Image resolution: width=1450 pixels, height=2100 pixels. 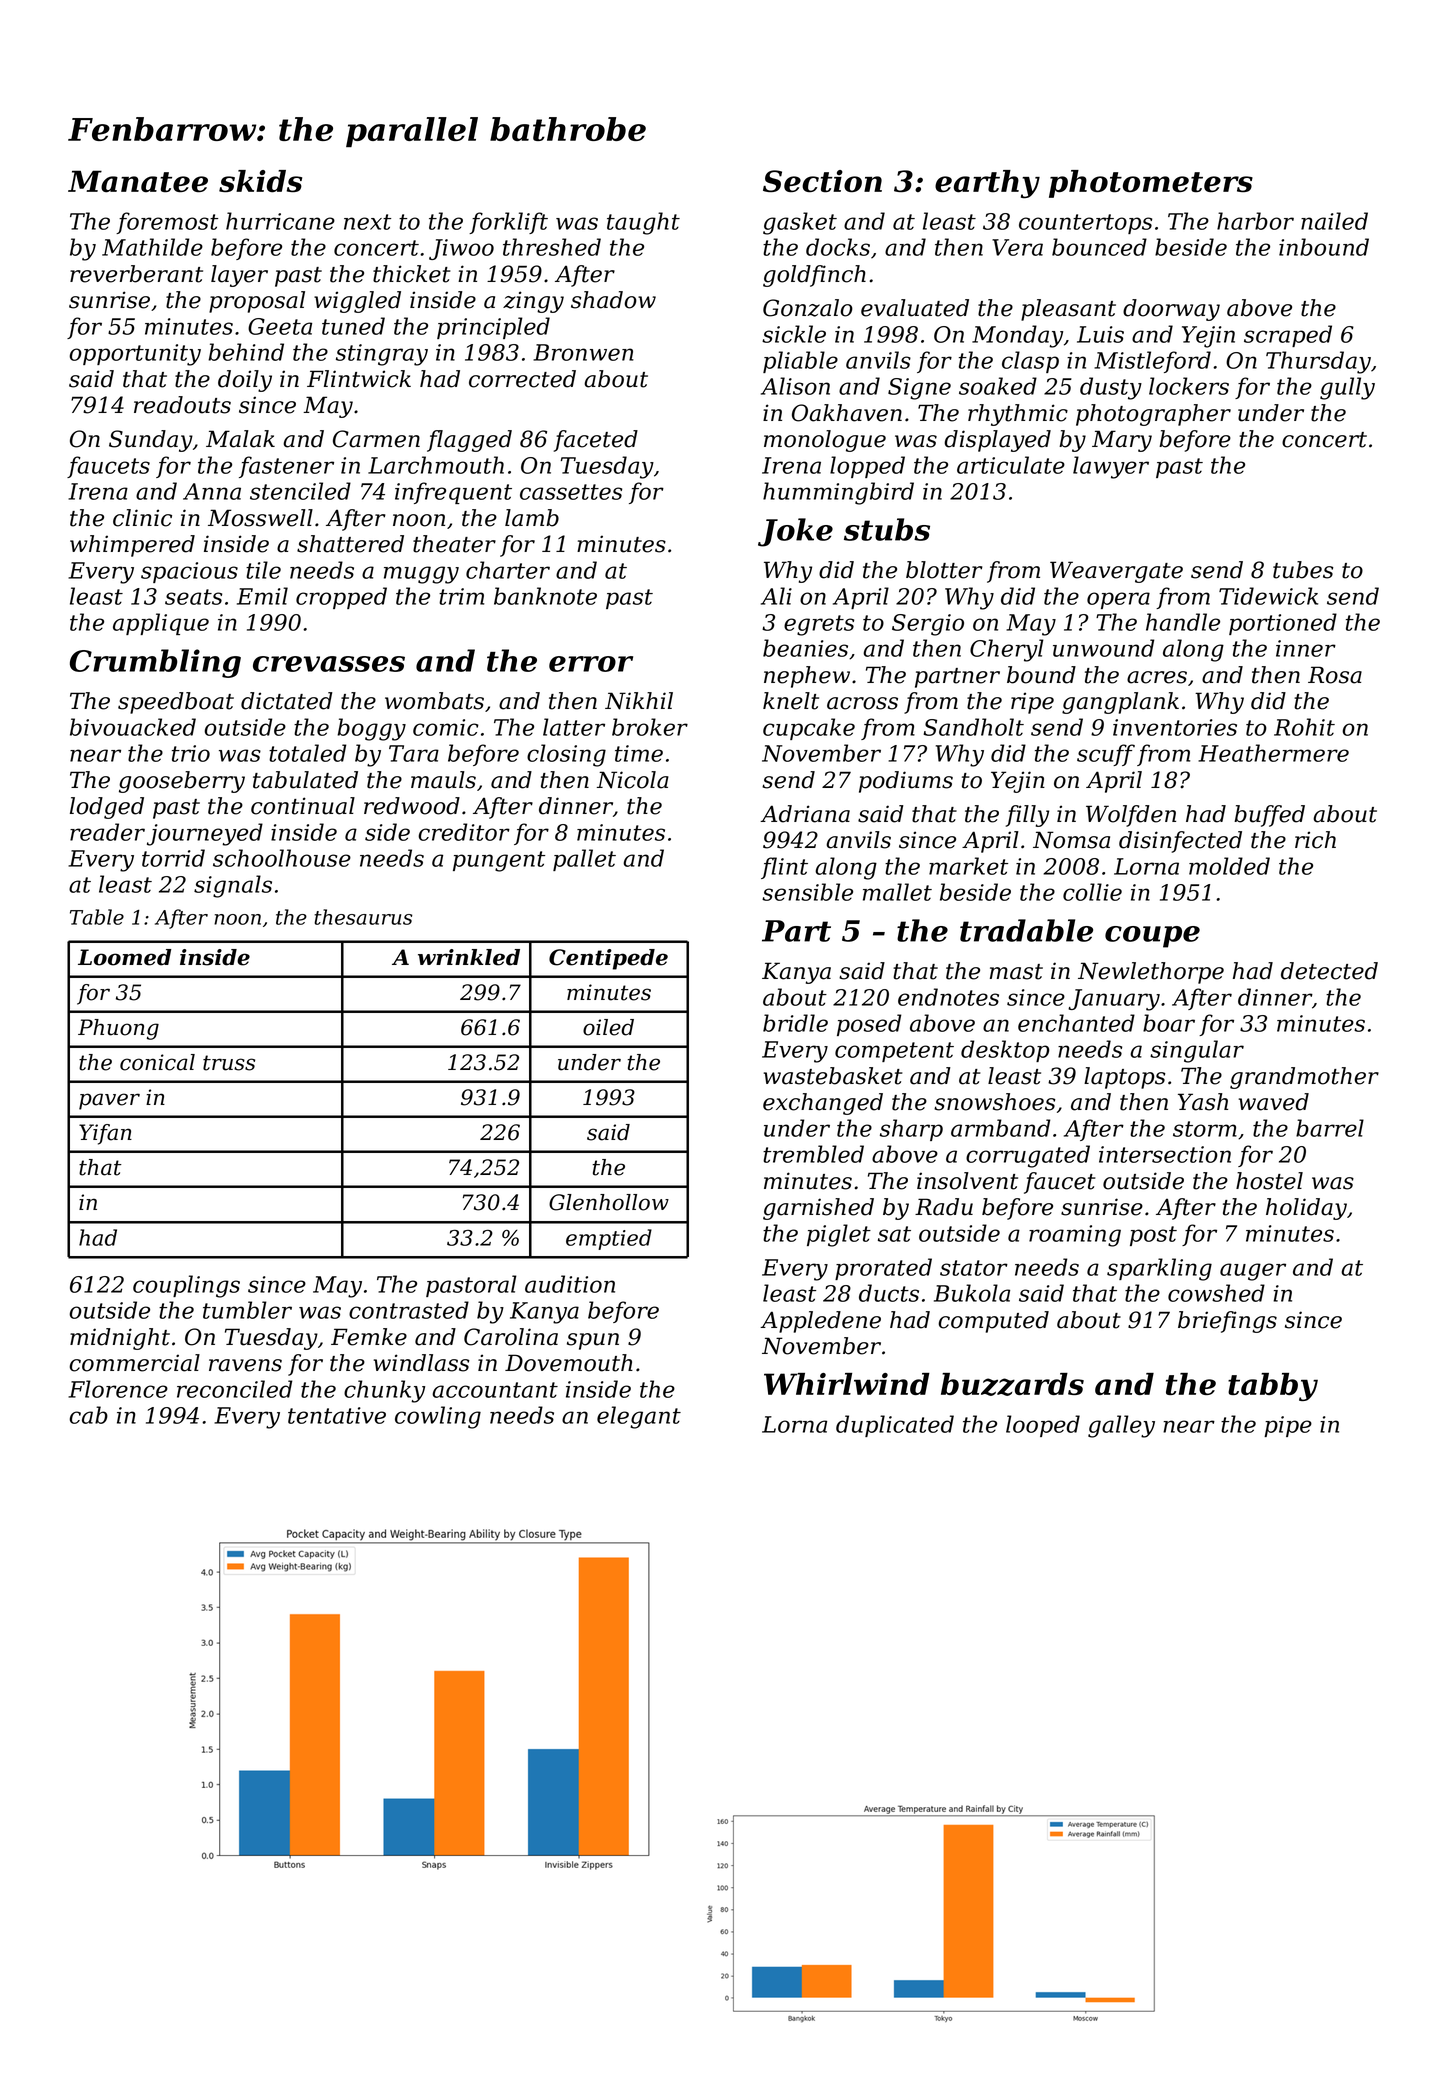 What do you see at coordinates (987, 184) in the document?
I see `earthy` at bounding box center [987, 184].
